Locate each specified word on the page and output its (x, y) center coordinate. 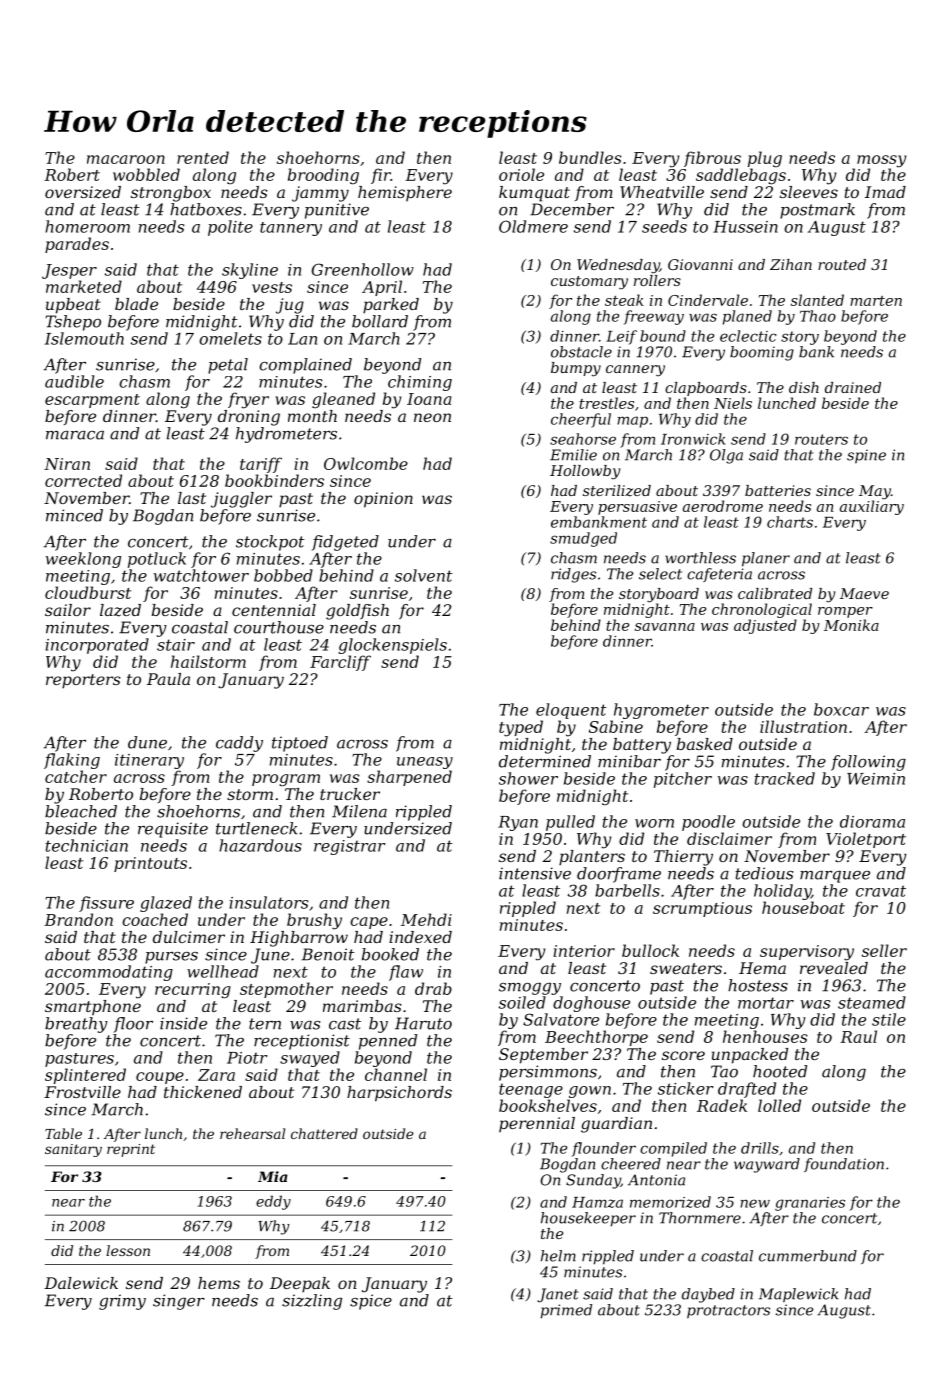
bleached (81, 811)
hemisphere (405, 193)
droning (249, 418)
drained (853, 387)
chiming (420, 383)
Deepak (300, 1285)
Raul (858, 1036)
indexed (420, 937)
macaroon (126, 159)
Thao (818, 316)
